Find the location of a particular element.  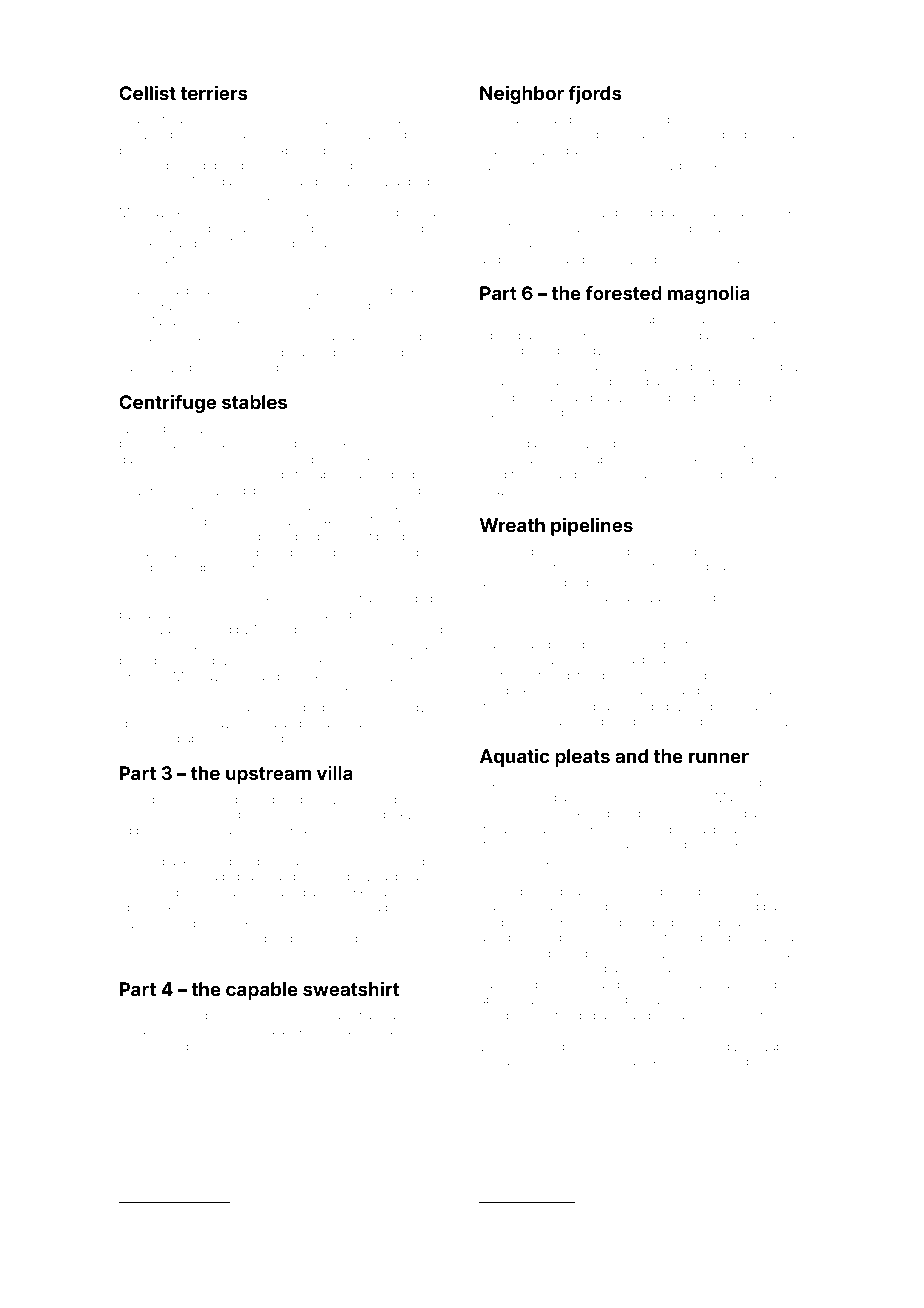

moody is located at coordinates (405, 709).
